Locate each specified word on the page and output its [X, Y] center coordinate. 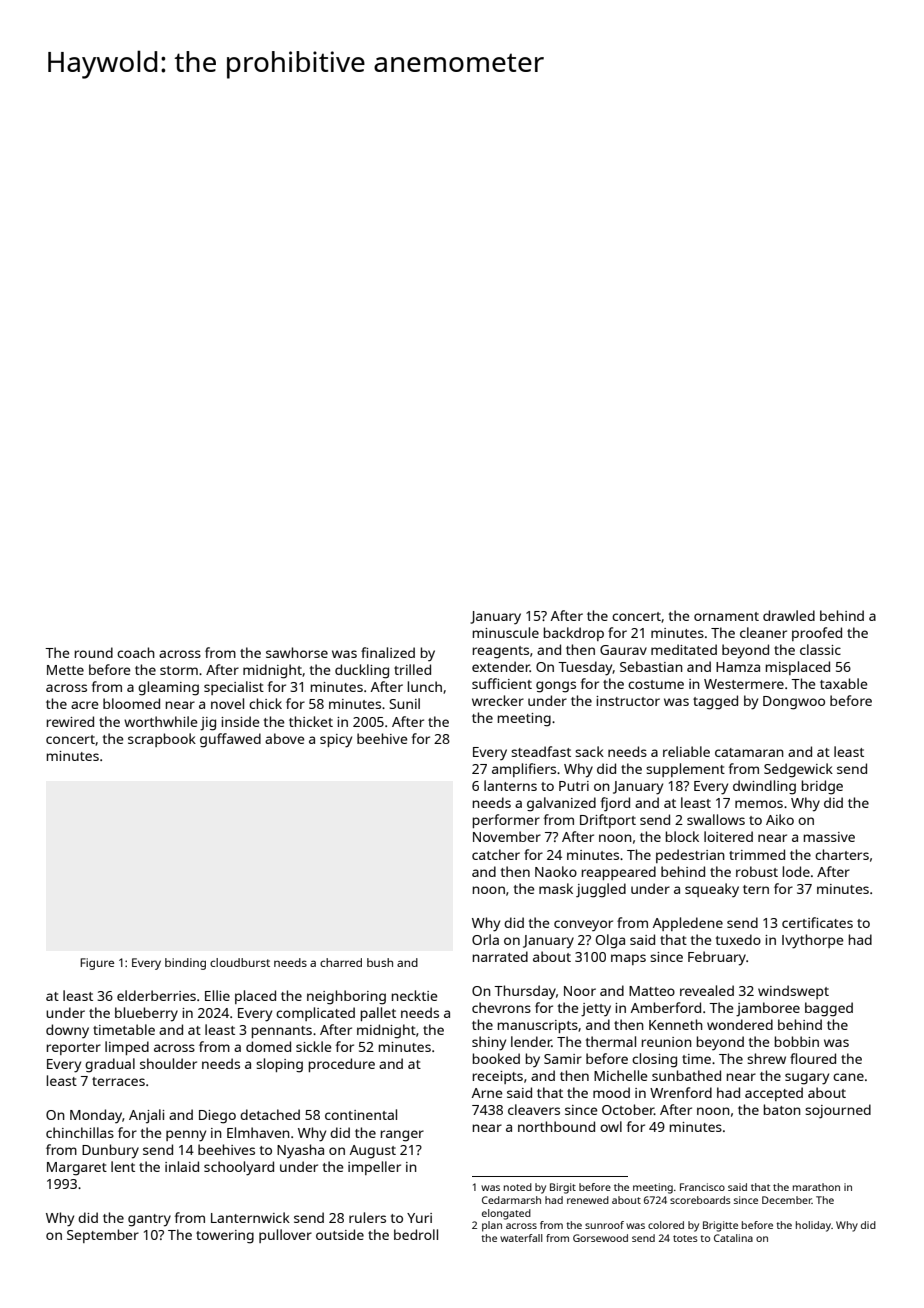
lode [796, 871]
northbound [556, 1126]
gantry [149, 1220]
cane [848, 1077]
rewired [70, 721]
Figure [97, 964]
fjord [615, 804]
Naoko [556, 871]
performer [506, 821]
